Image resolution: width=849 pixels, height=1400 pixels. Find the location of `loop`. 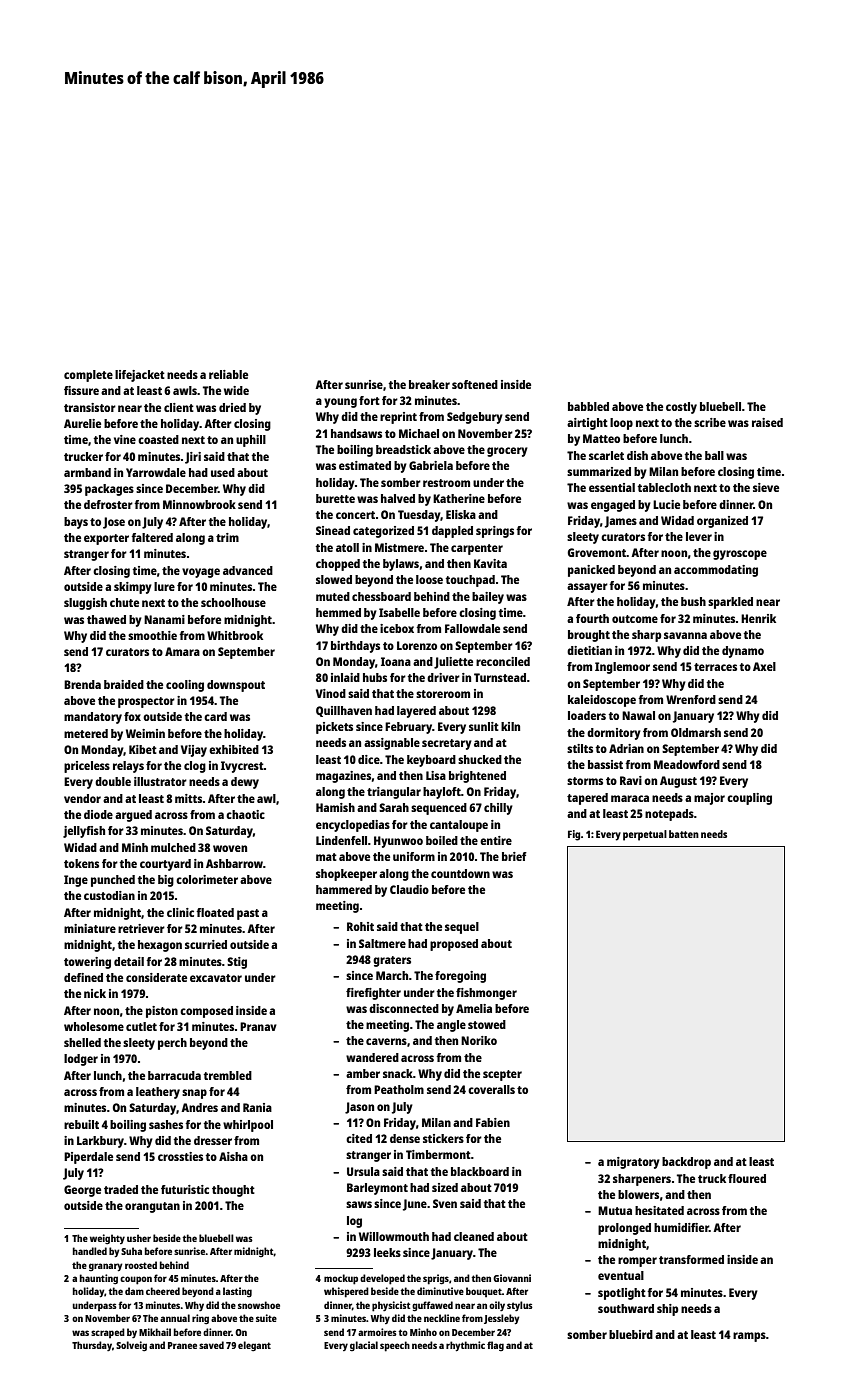

loop is located at coordinates (621, 424).
